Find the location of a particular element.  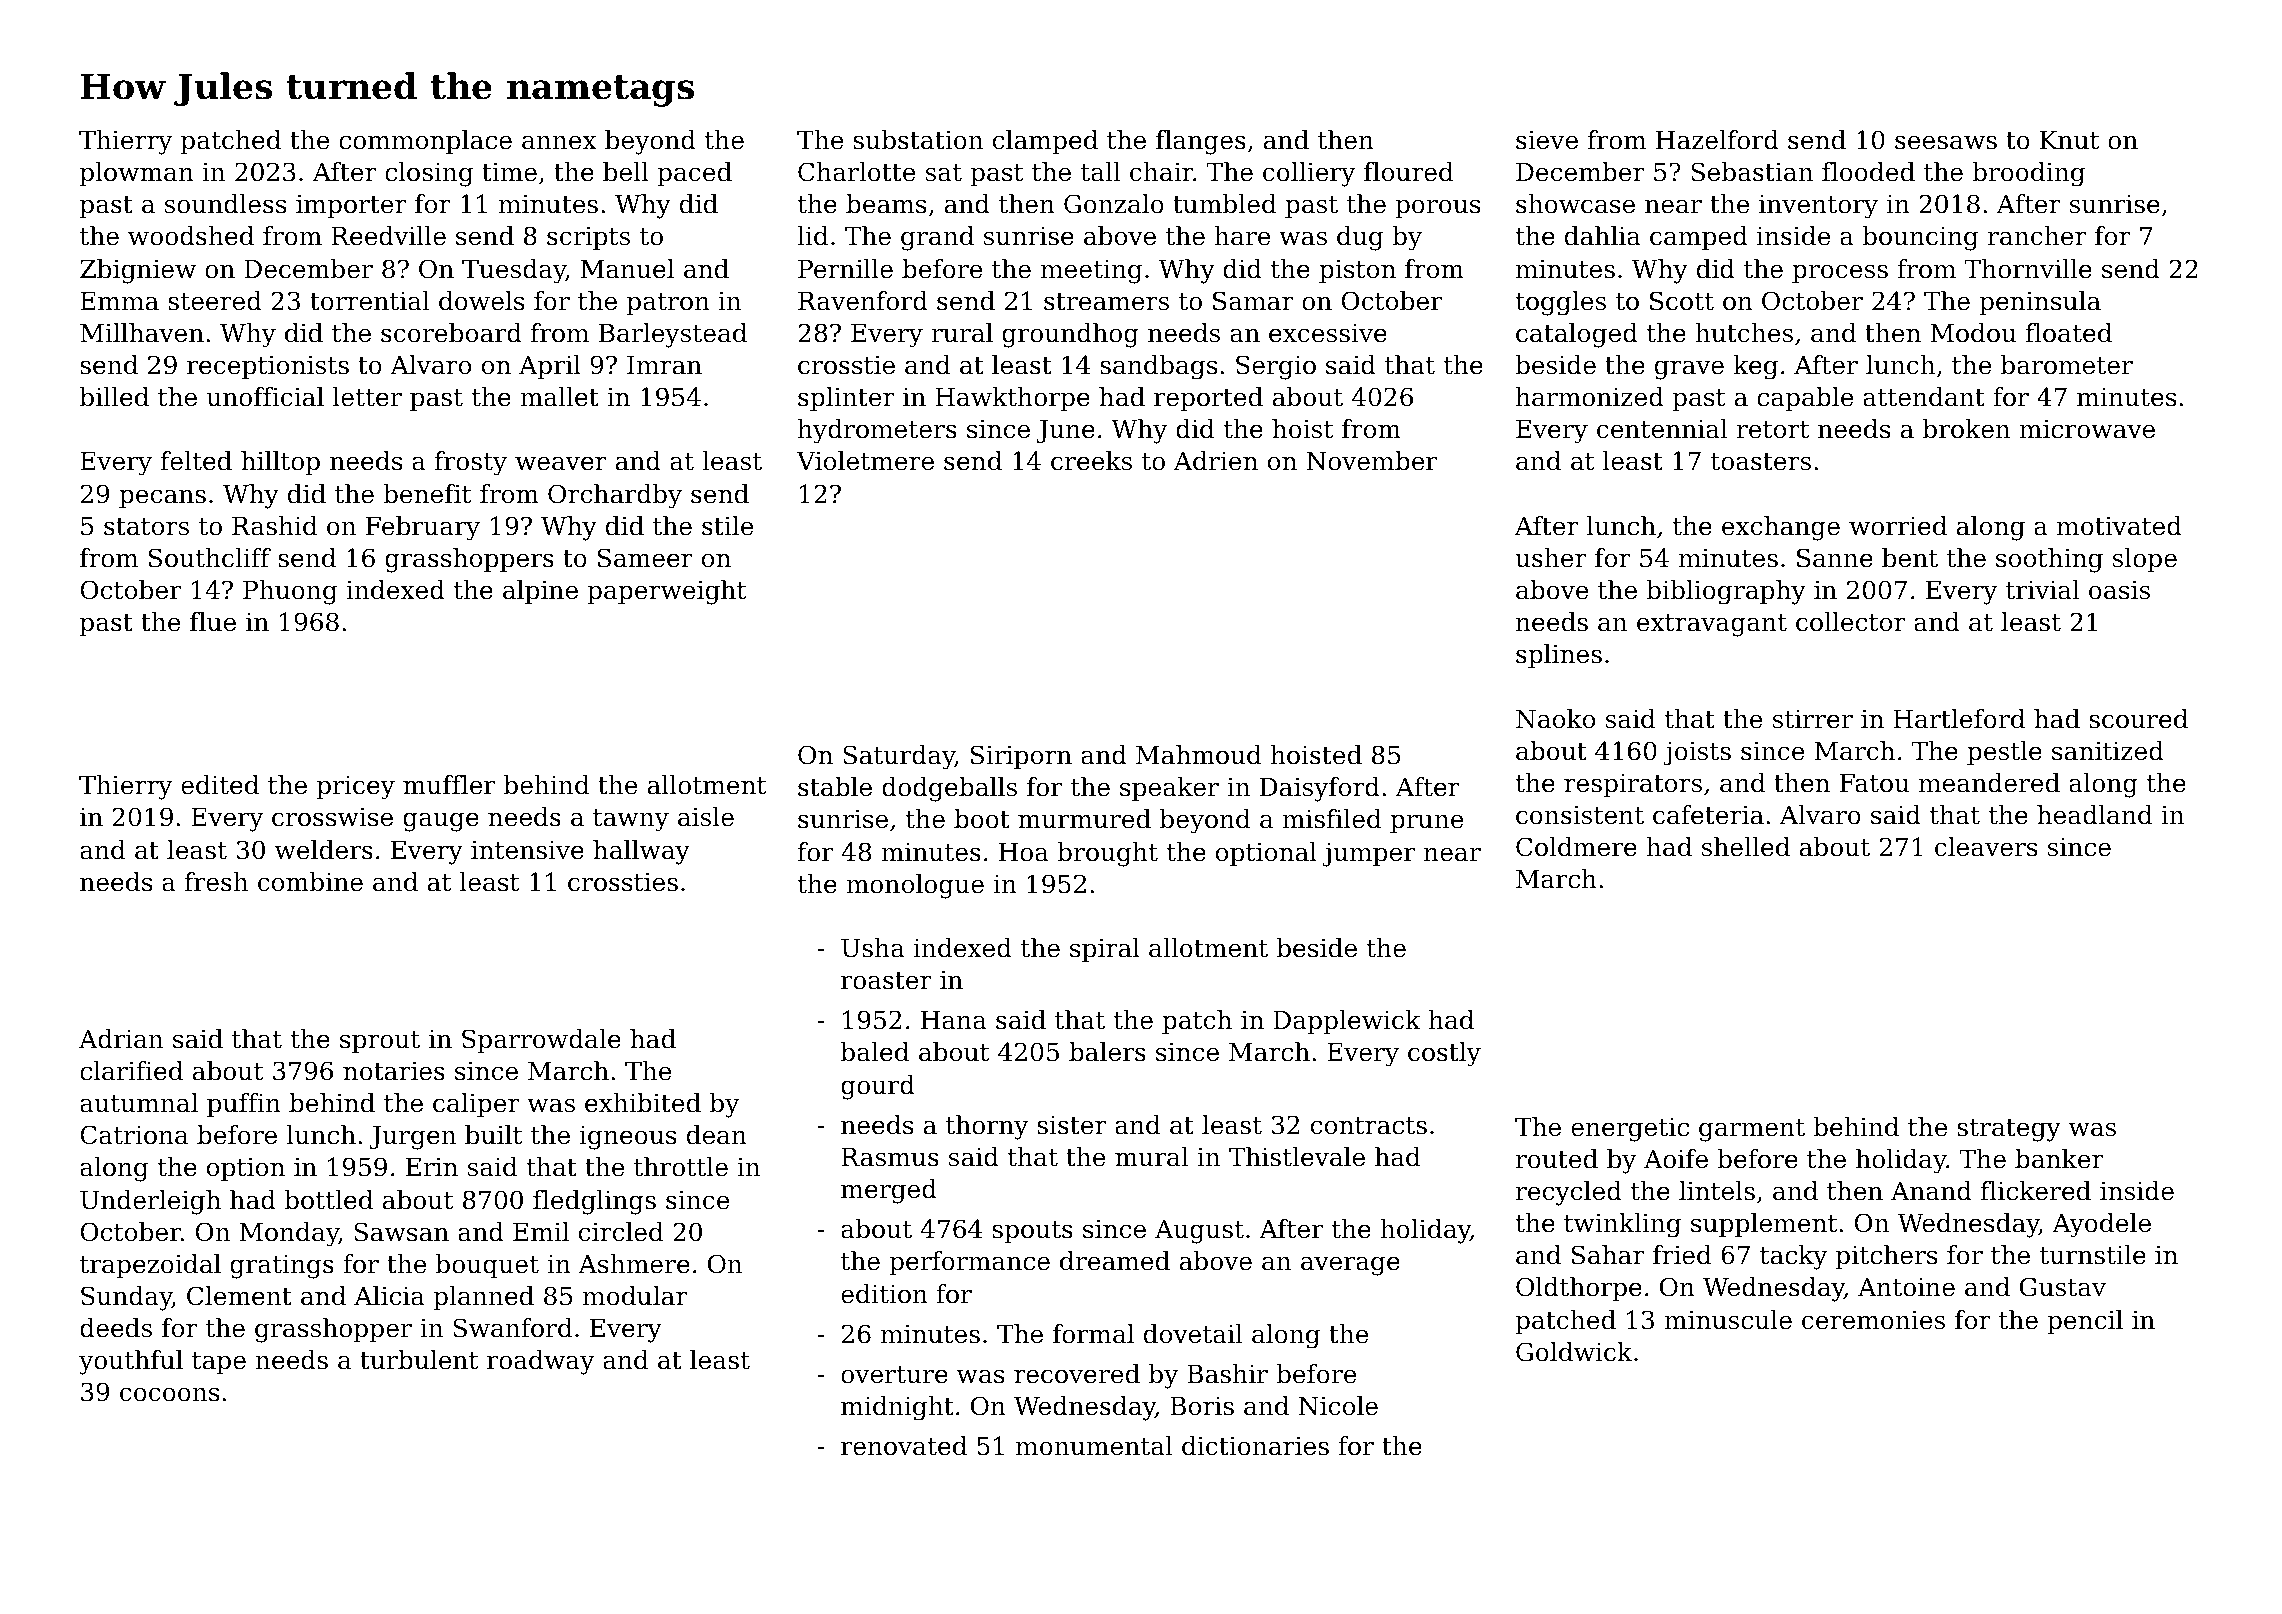

turbulent is located at coordinates (419, 1360).
